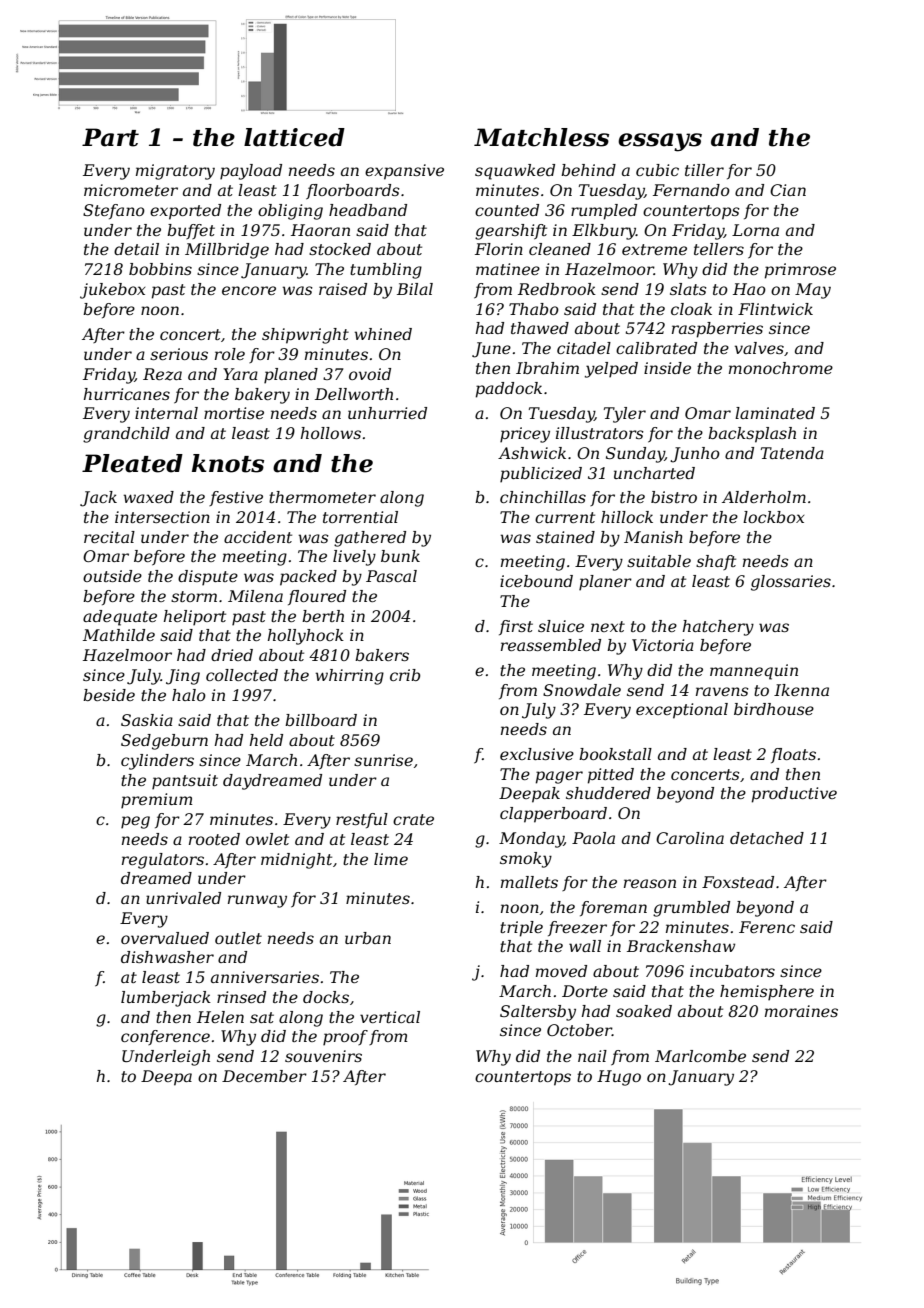  Describe the element at coordinates (236, 498) in the image. I see `festive` at that location.
